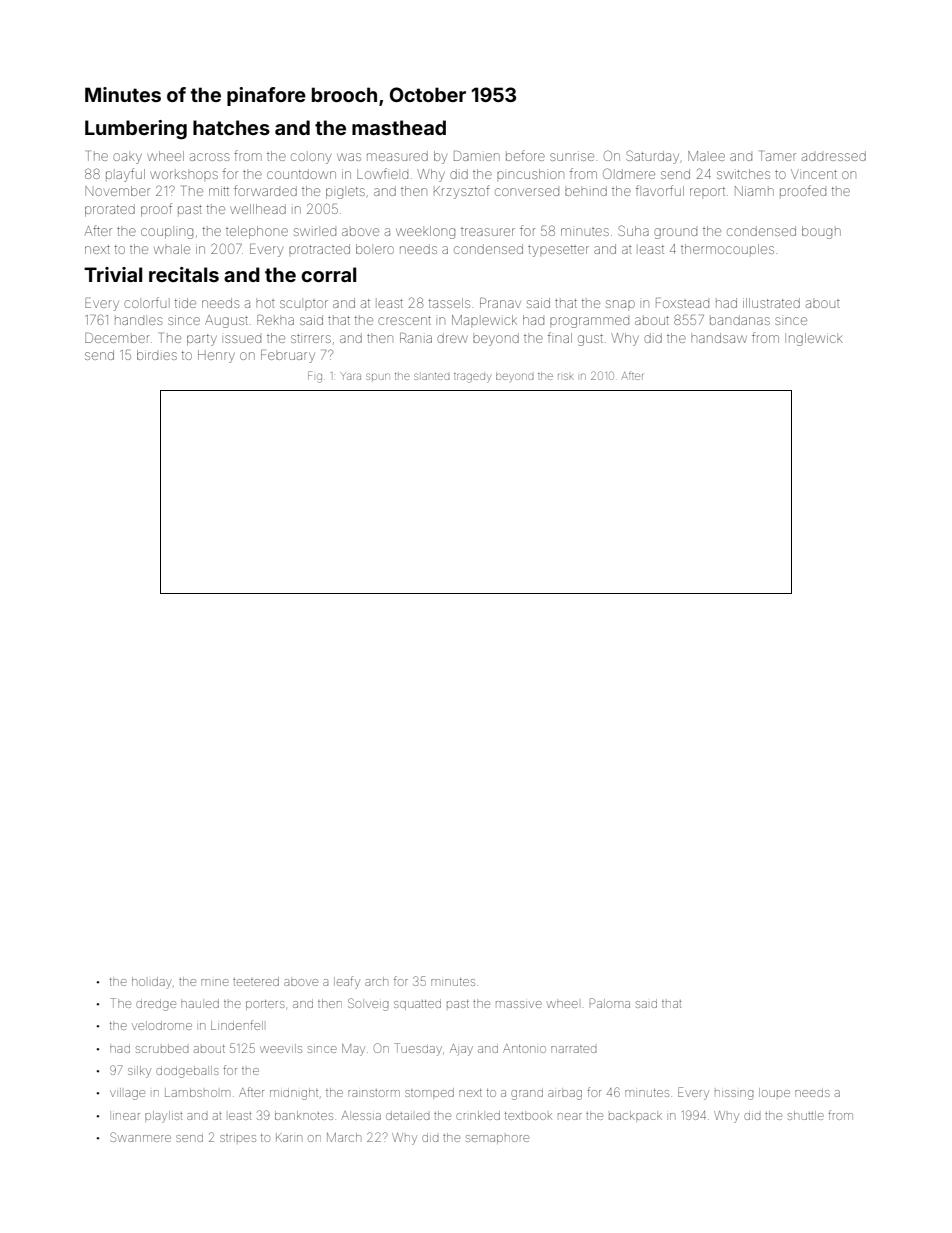 The width and height of the screenshot is (952, 1233). I want to click on bough, so click(821, 232).
